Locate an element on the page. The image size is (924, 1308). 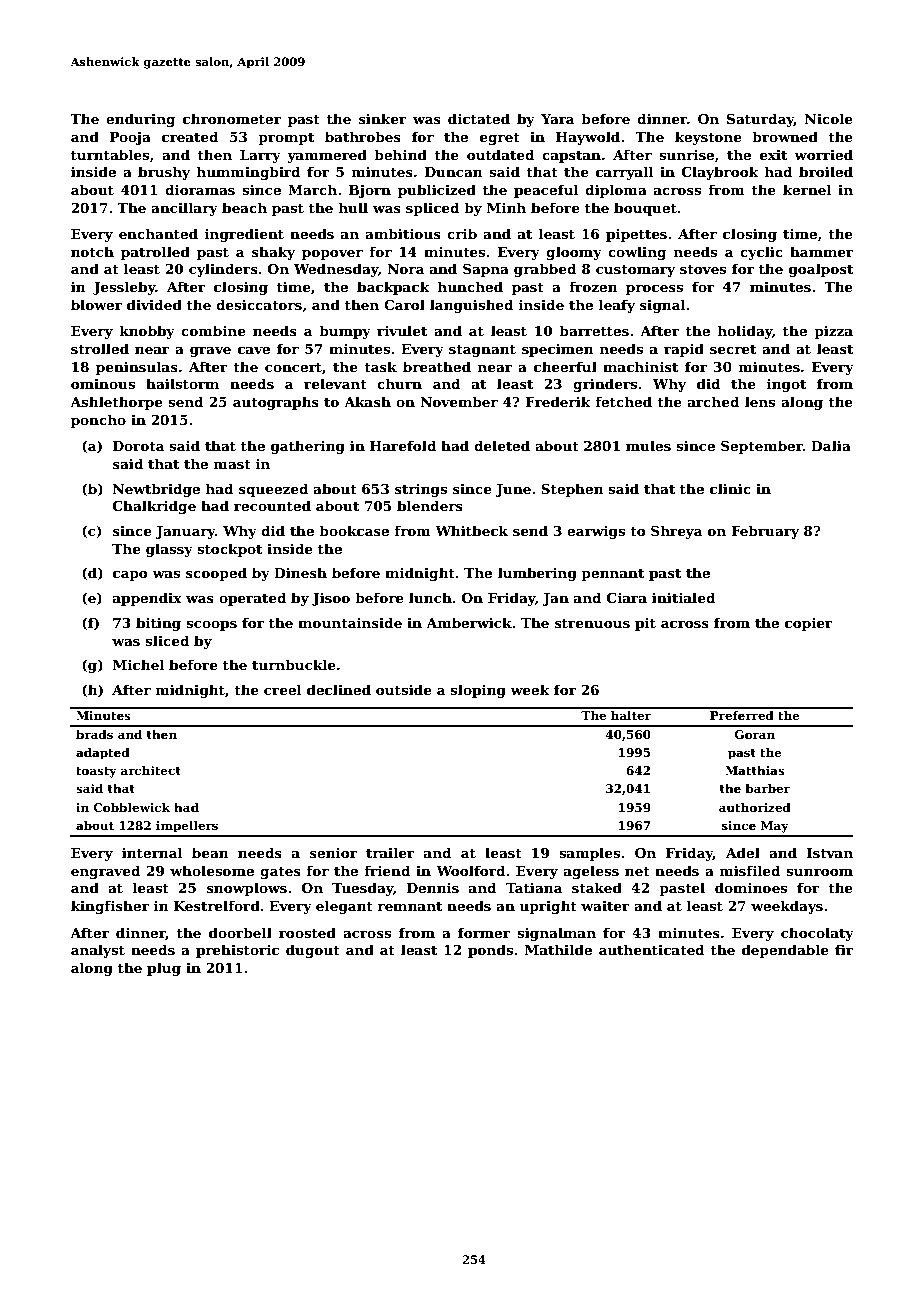
behind is located at coordinates (400, 154).
